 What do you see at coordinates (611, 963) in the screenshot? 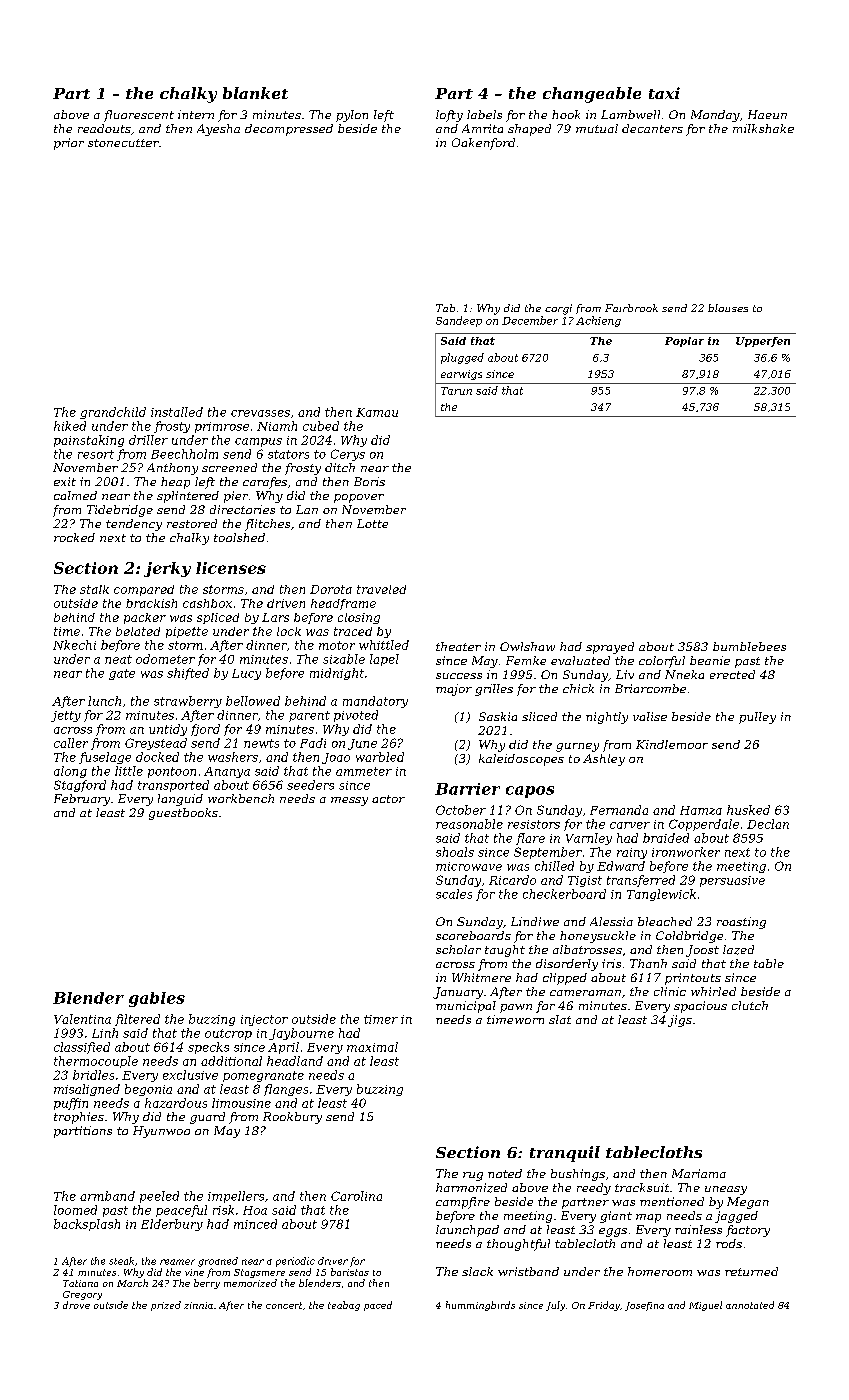
I see `iris` at bounding box center [611, 963].
